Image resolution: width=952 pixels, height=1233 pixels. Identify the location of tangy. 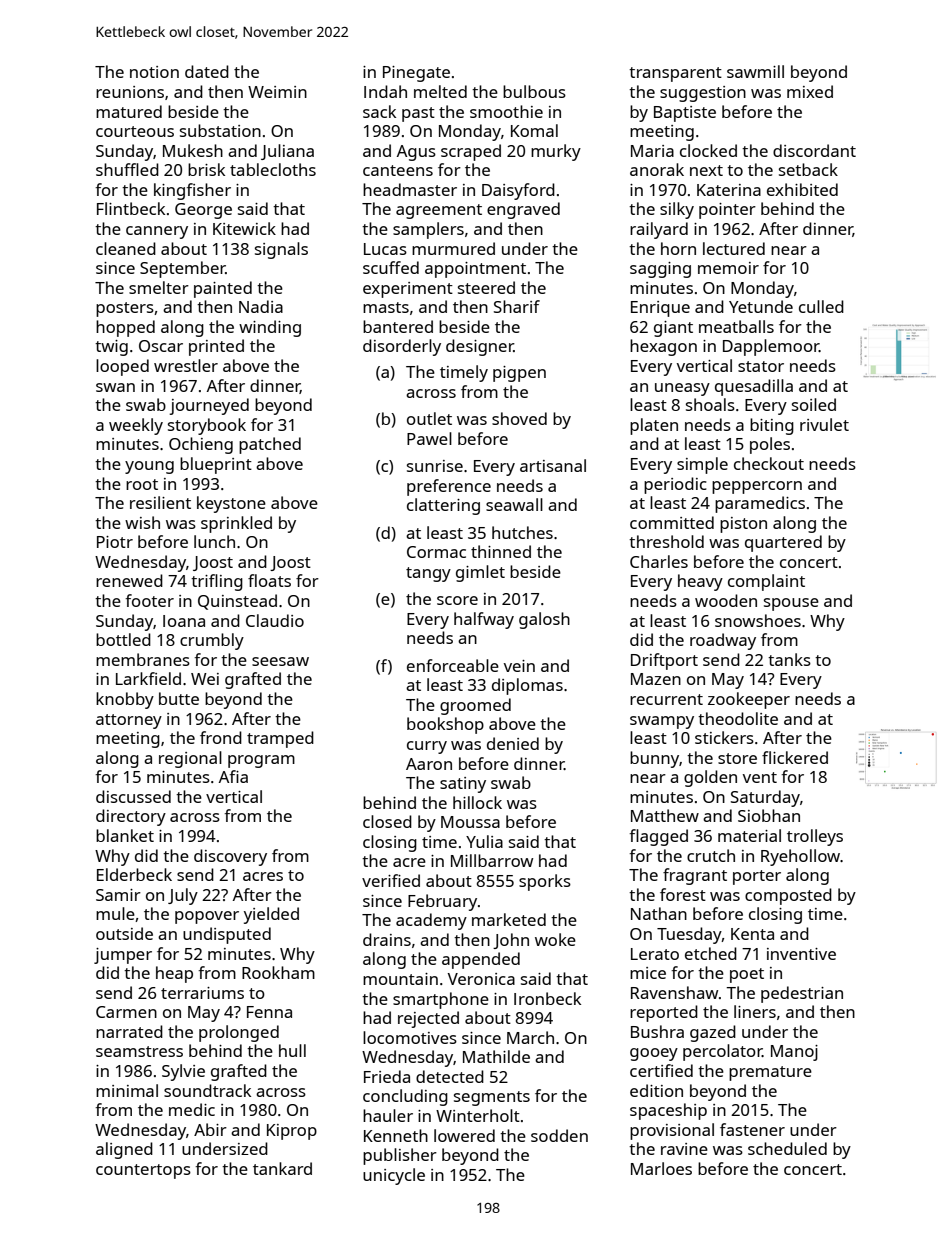
(428, 574).
